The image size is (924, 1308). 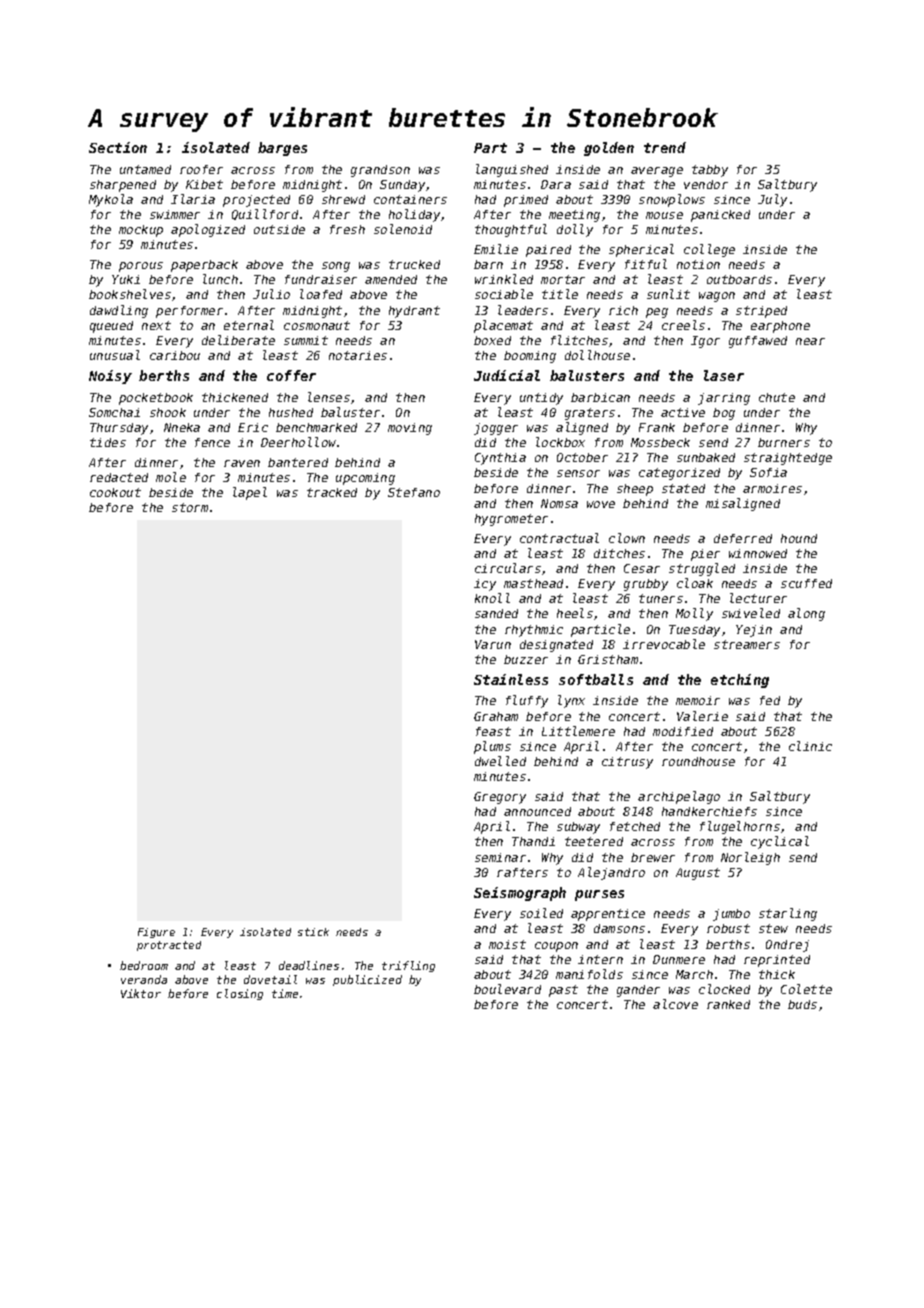 I want to click on creels, so click(x=683, y=325).
